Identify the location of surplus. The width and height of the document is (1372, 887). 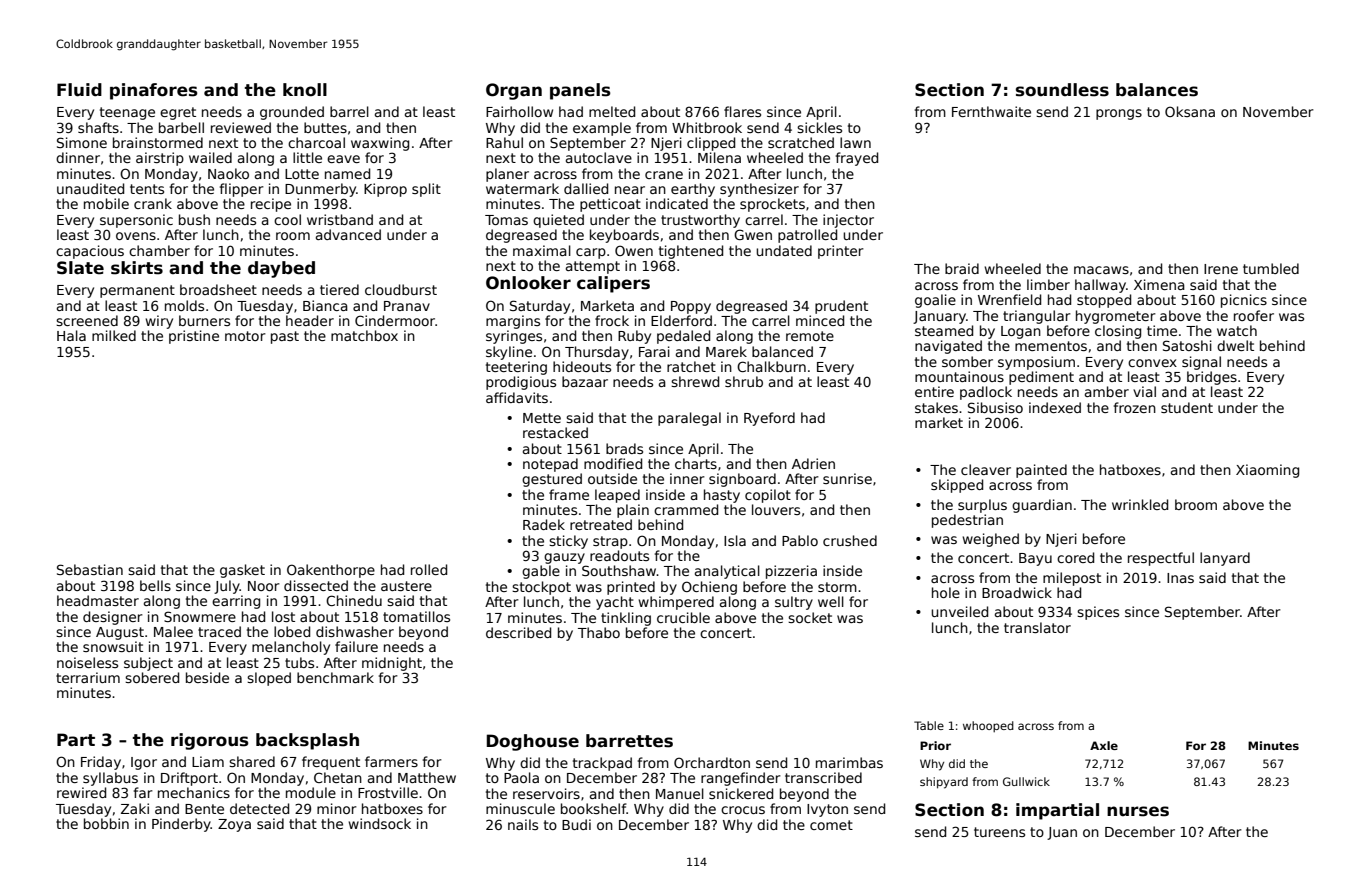
(982, 506).
